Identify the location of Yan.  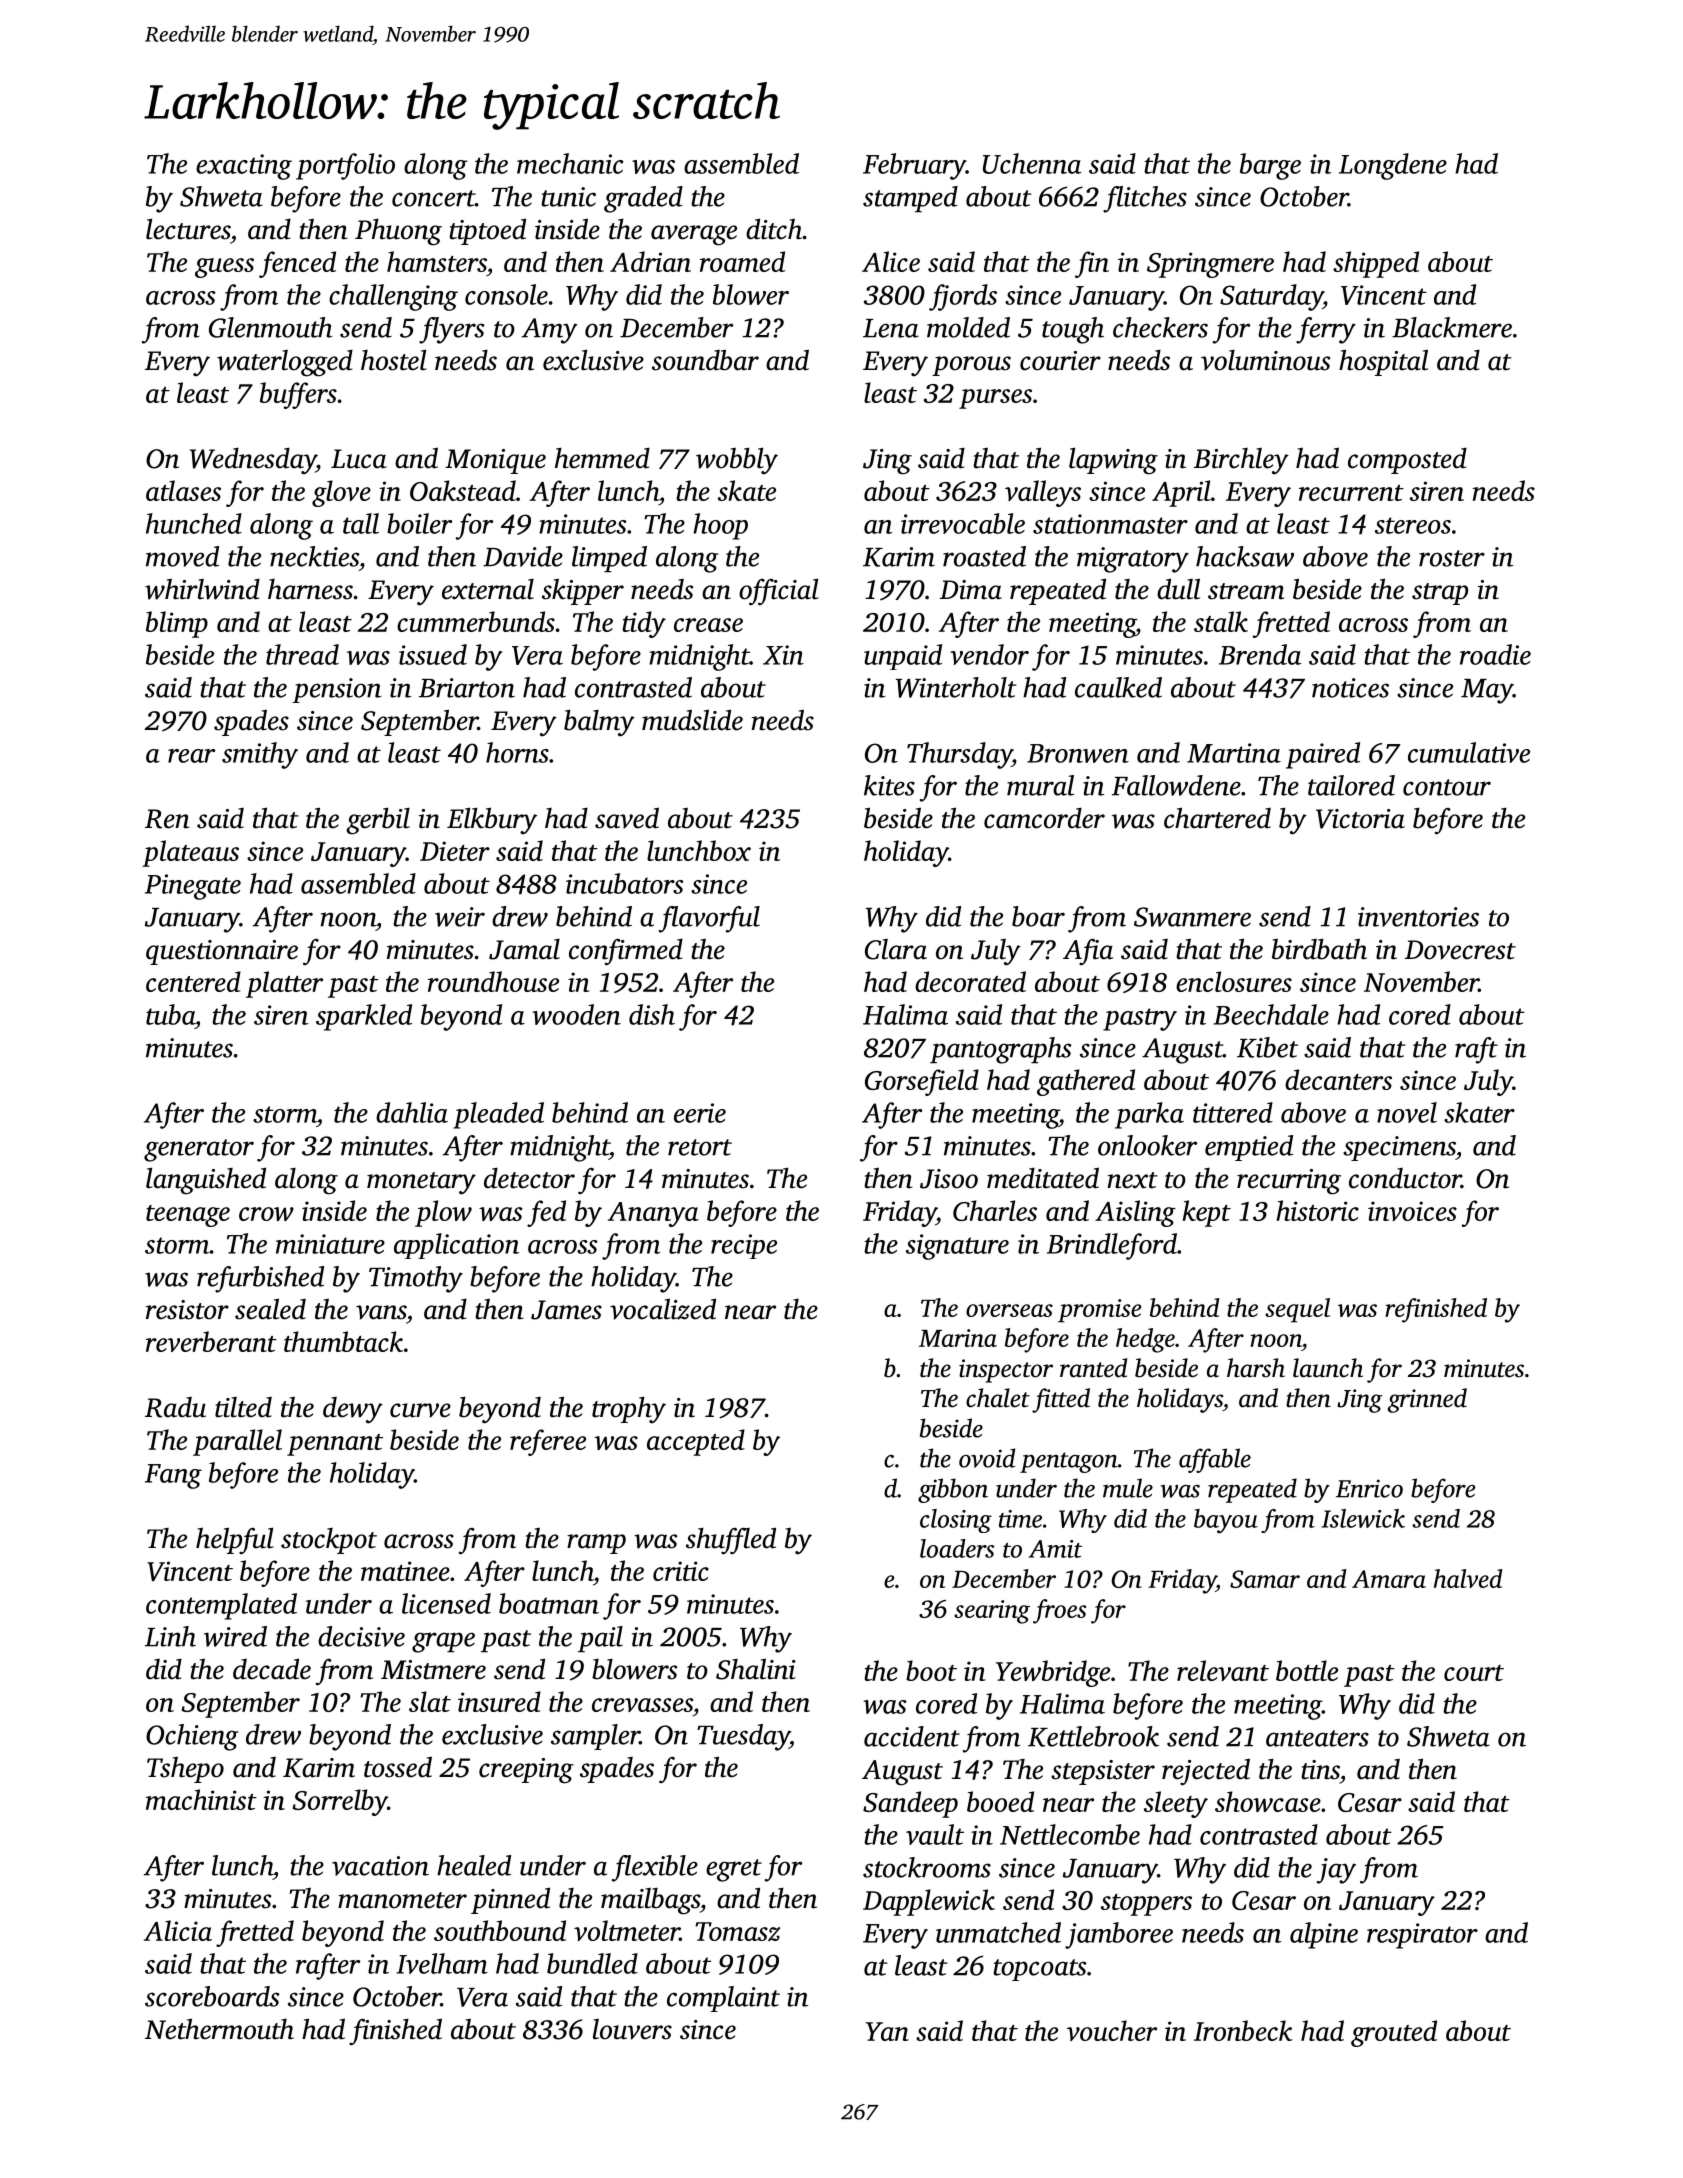
(887, 2031).
